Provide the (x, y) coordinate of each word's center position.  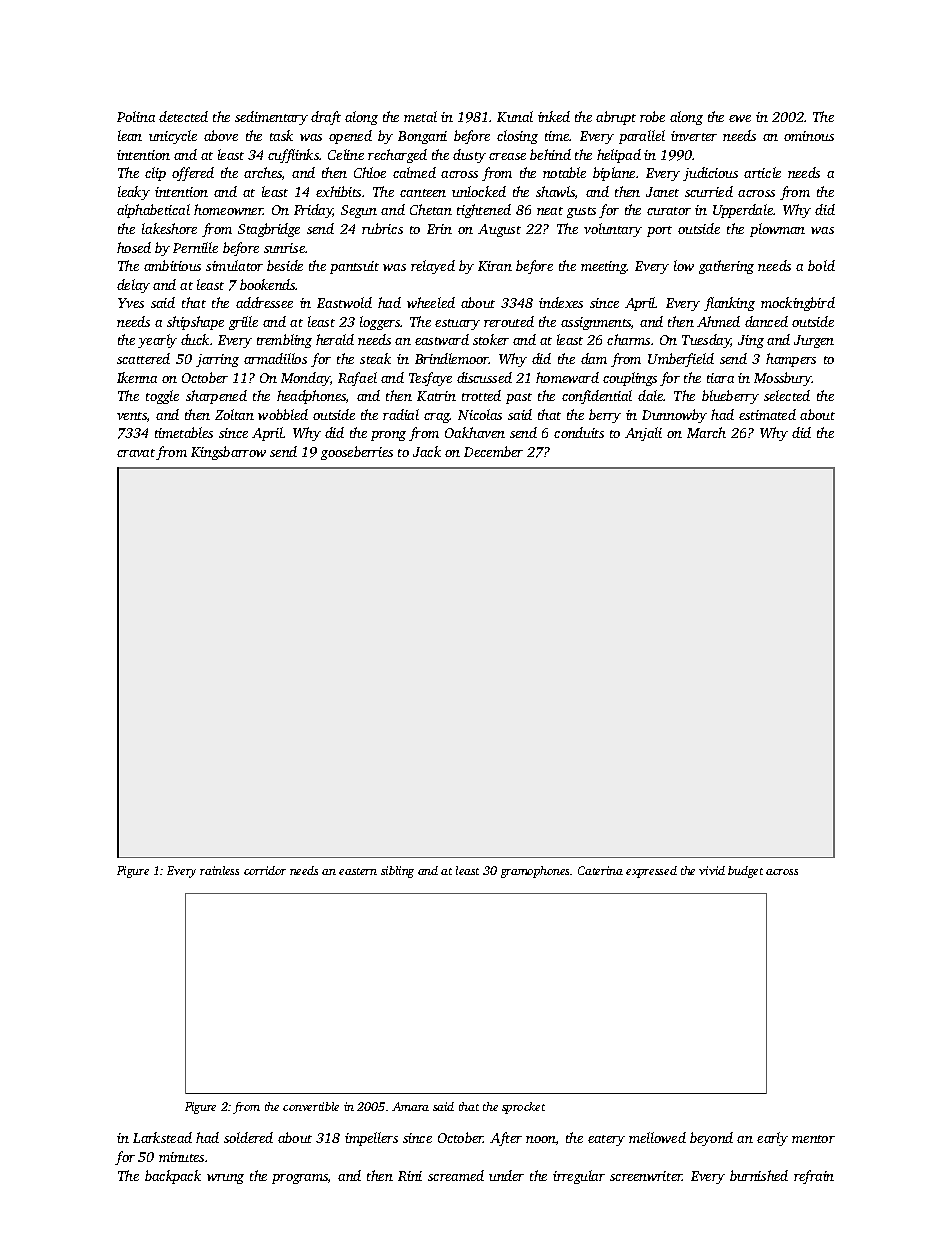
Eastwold (344, 302)
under (506, 1175)
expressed (651, 872)
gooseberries (357, 453)
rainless (219, 870)
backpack (173, 1177)
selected (787, 395)
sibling (397, 872)
